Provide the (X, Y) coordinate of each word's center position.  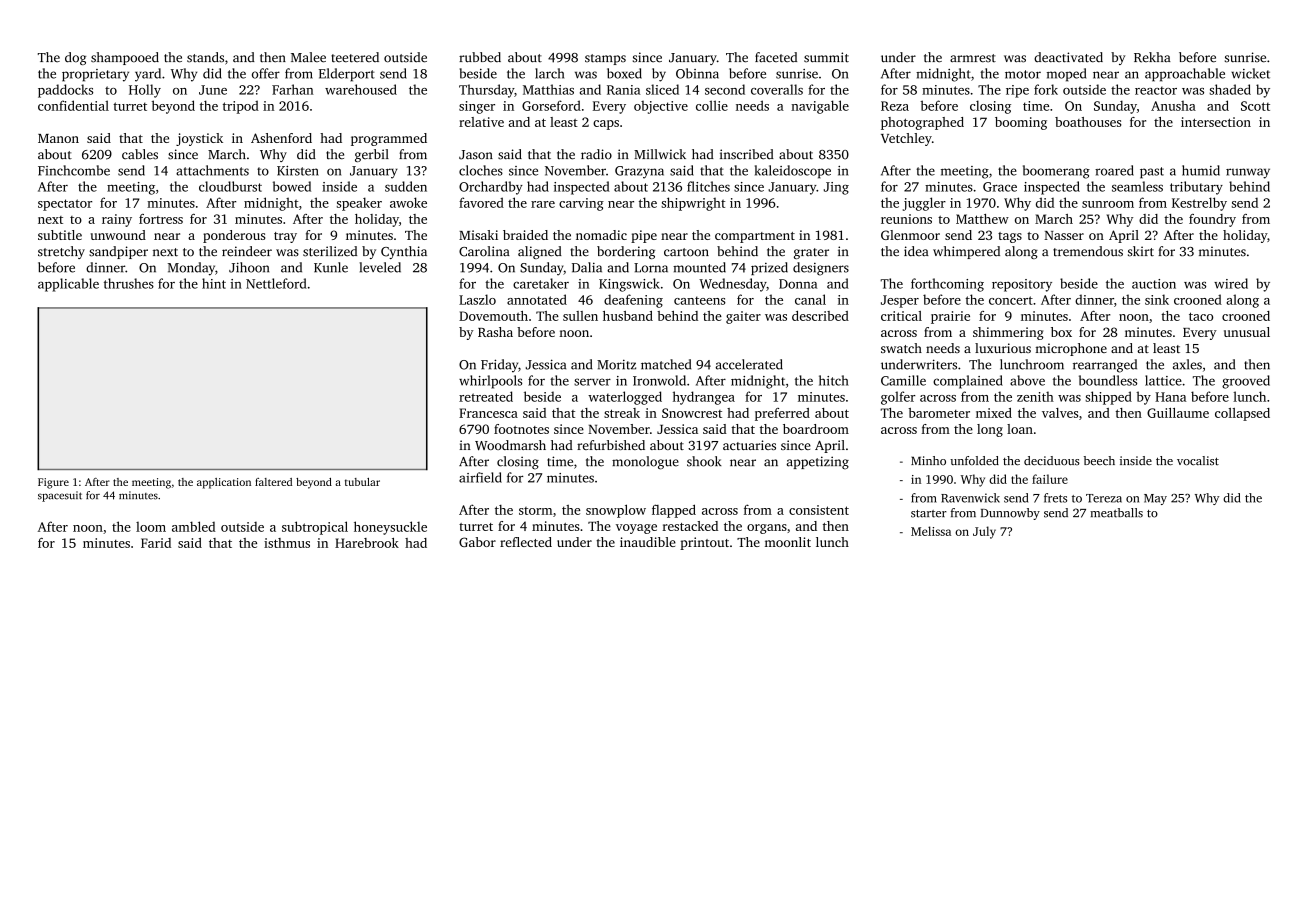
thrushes (129, 283)
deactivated (1068, 57)
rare (543, 204)
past (1152, 173)
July (984, 532)
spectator (65, 205)
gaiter (743, 317)
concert (1011, 300)
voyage (636, 529)
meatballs (1116, 513)
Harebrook (367, 543)
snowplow (616, 511)
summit (826, 57)
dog (75, 58)
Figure (53, 483)
